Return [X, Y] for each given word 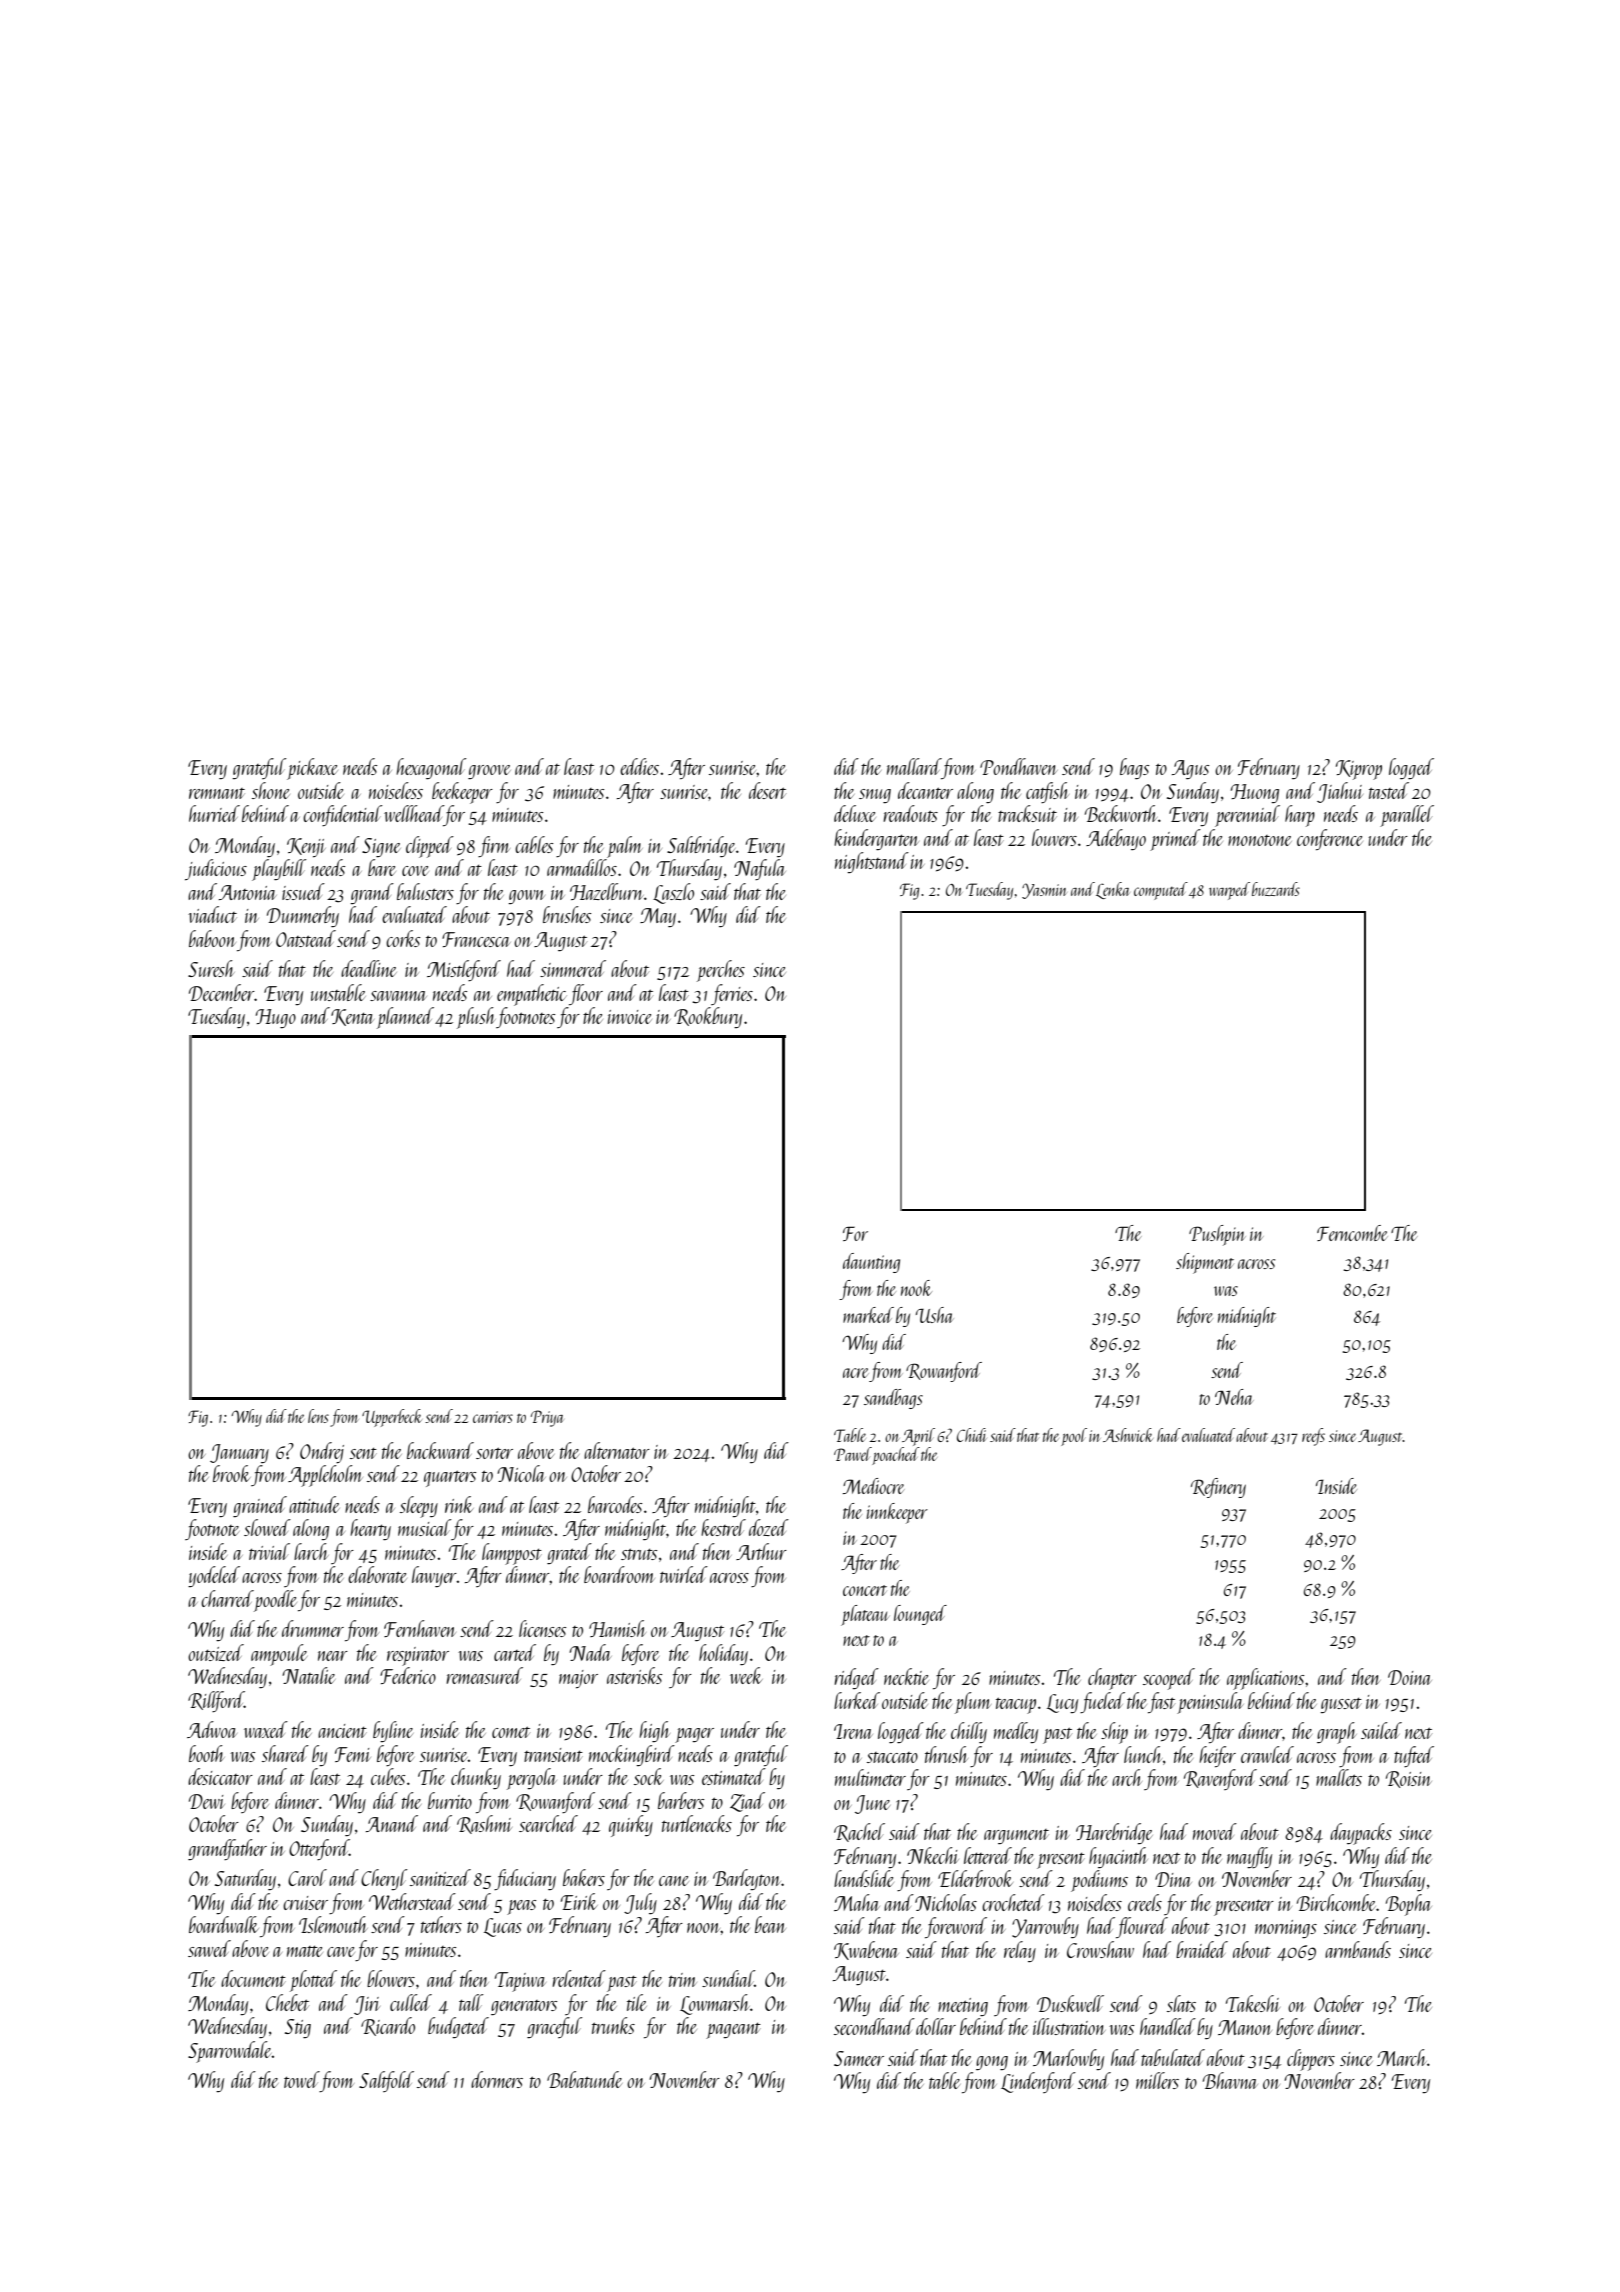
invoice [630, 1017]
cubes [388, 1776]
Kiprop [1359, 770]
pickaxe [312, 769]
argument [1016, 1836]
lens [318, 1416]
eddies [639, 766]
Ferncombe [1352, 1233]
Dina [1173, 1879]
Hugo [276, 1018]
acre [856, 1373]
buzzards [1276, 889]
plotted [313, 1981]
